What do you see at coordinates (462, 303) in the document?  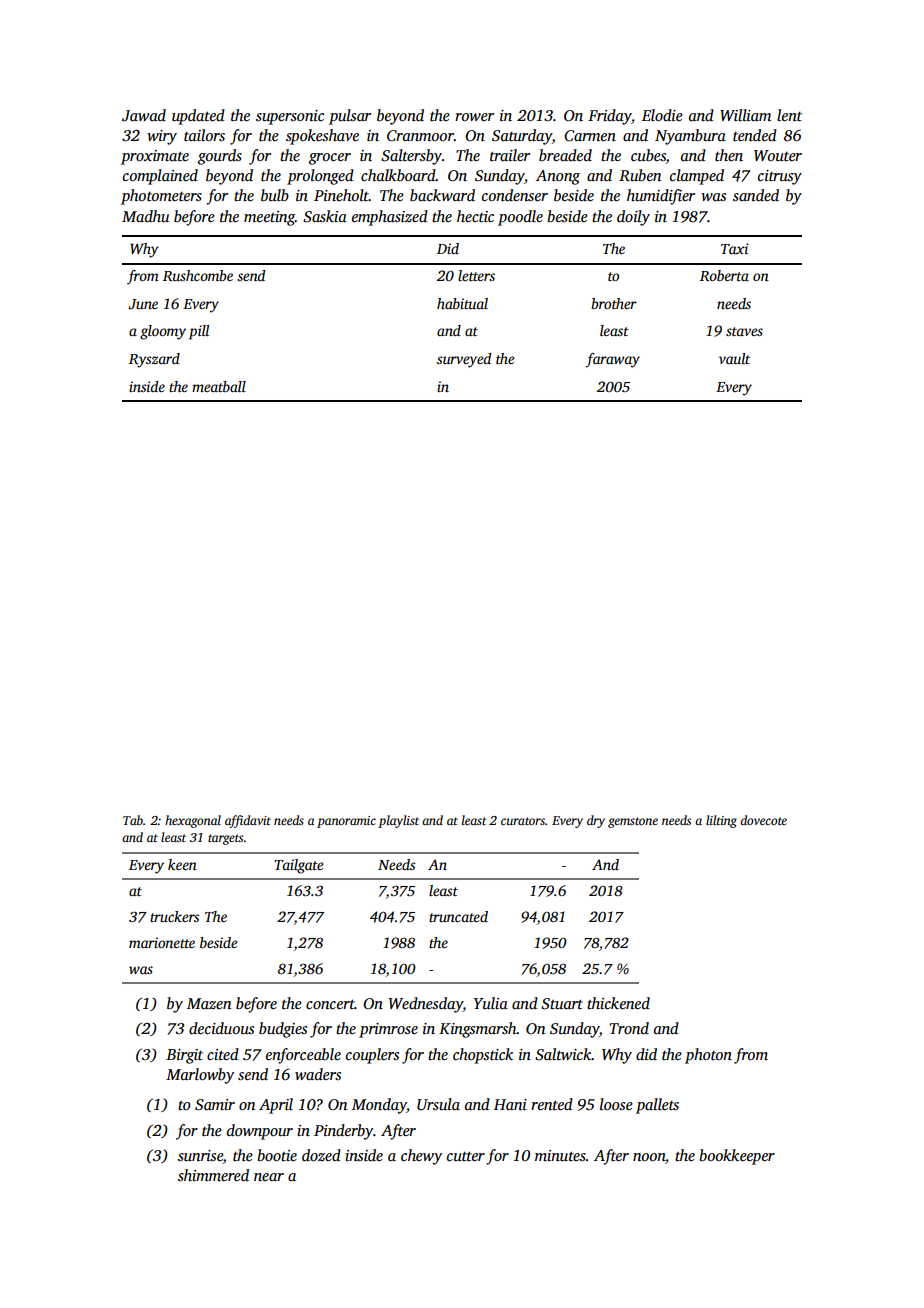 I see `habitual` at bounding box center [462, 303].
